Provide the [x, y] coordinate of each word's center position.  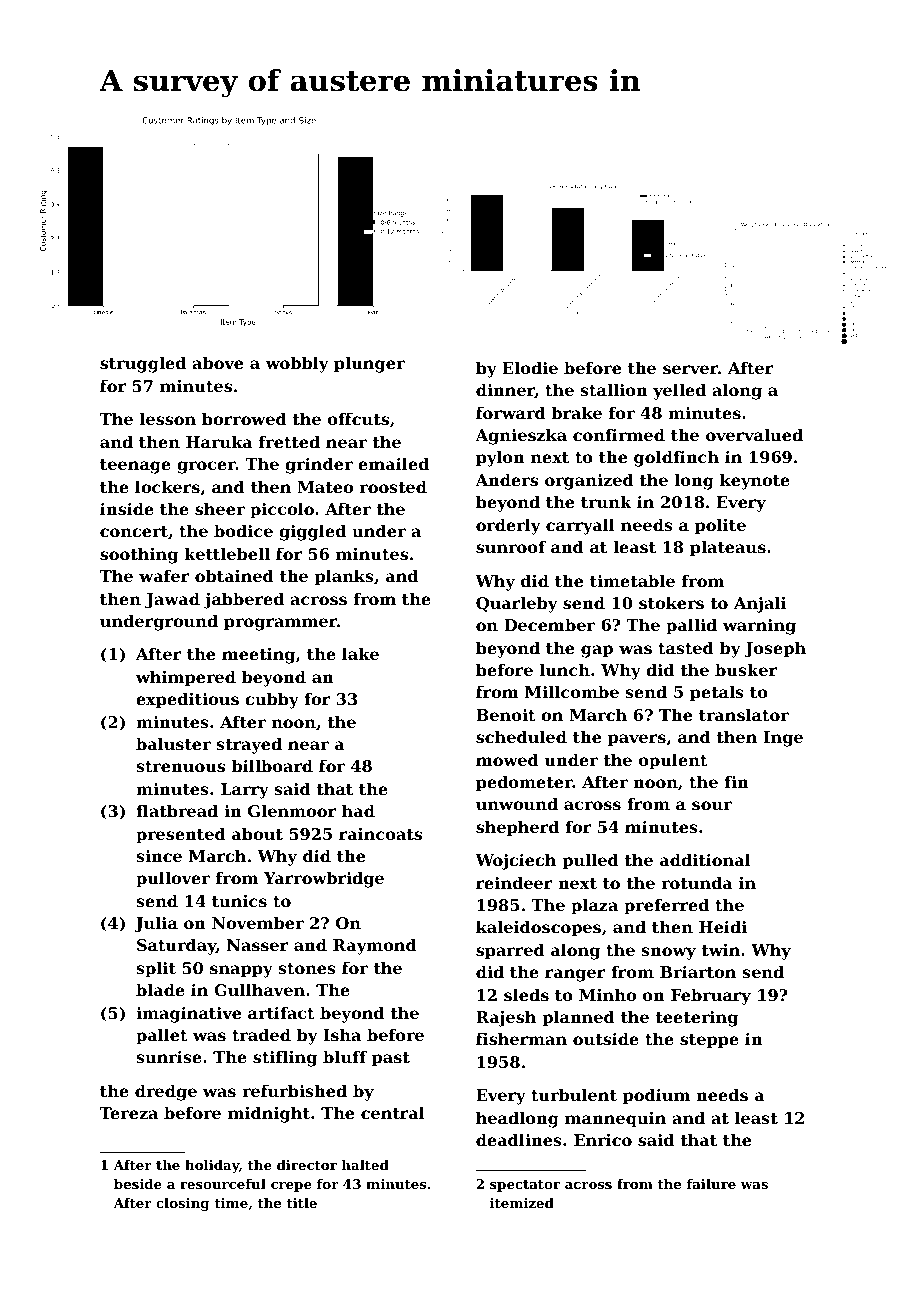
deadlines [519, 1140]
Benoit [506, 715]
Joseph [775, 650]
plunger [369, 365]
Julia [156, 925]
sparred [510, 952]
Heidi [723, 927]
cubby [272, 701]
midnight [269, 1115]
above [217, 363]
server [690, 369]
